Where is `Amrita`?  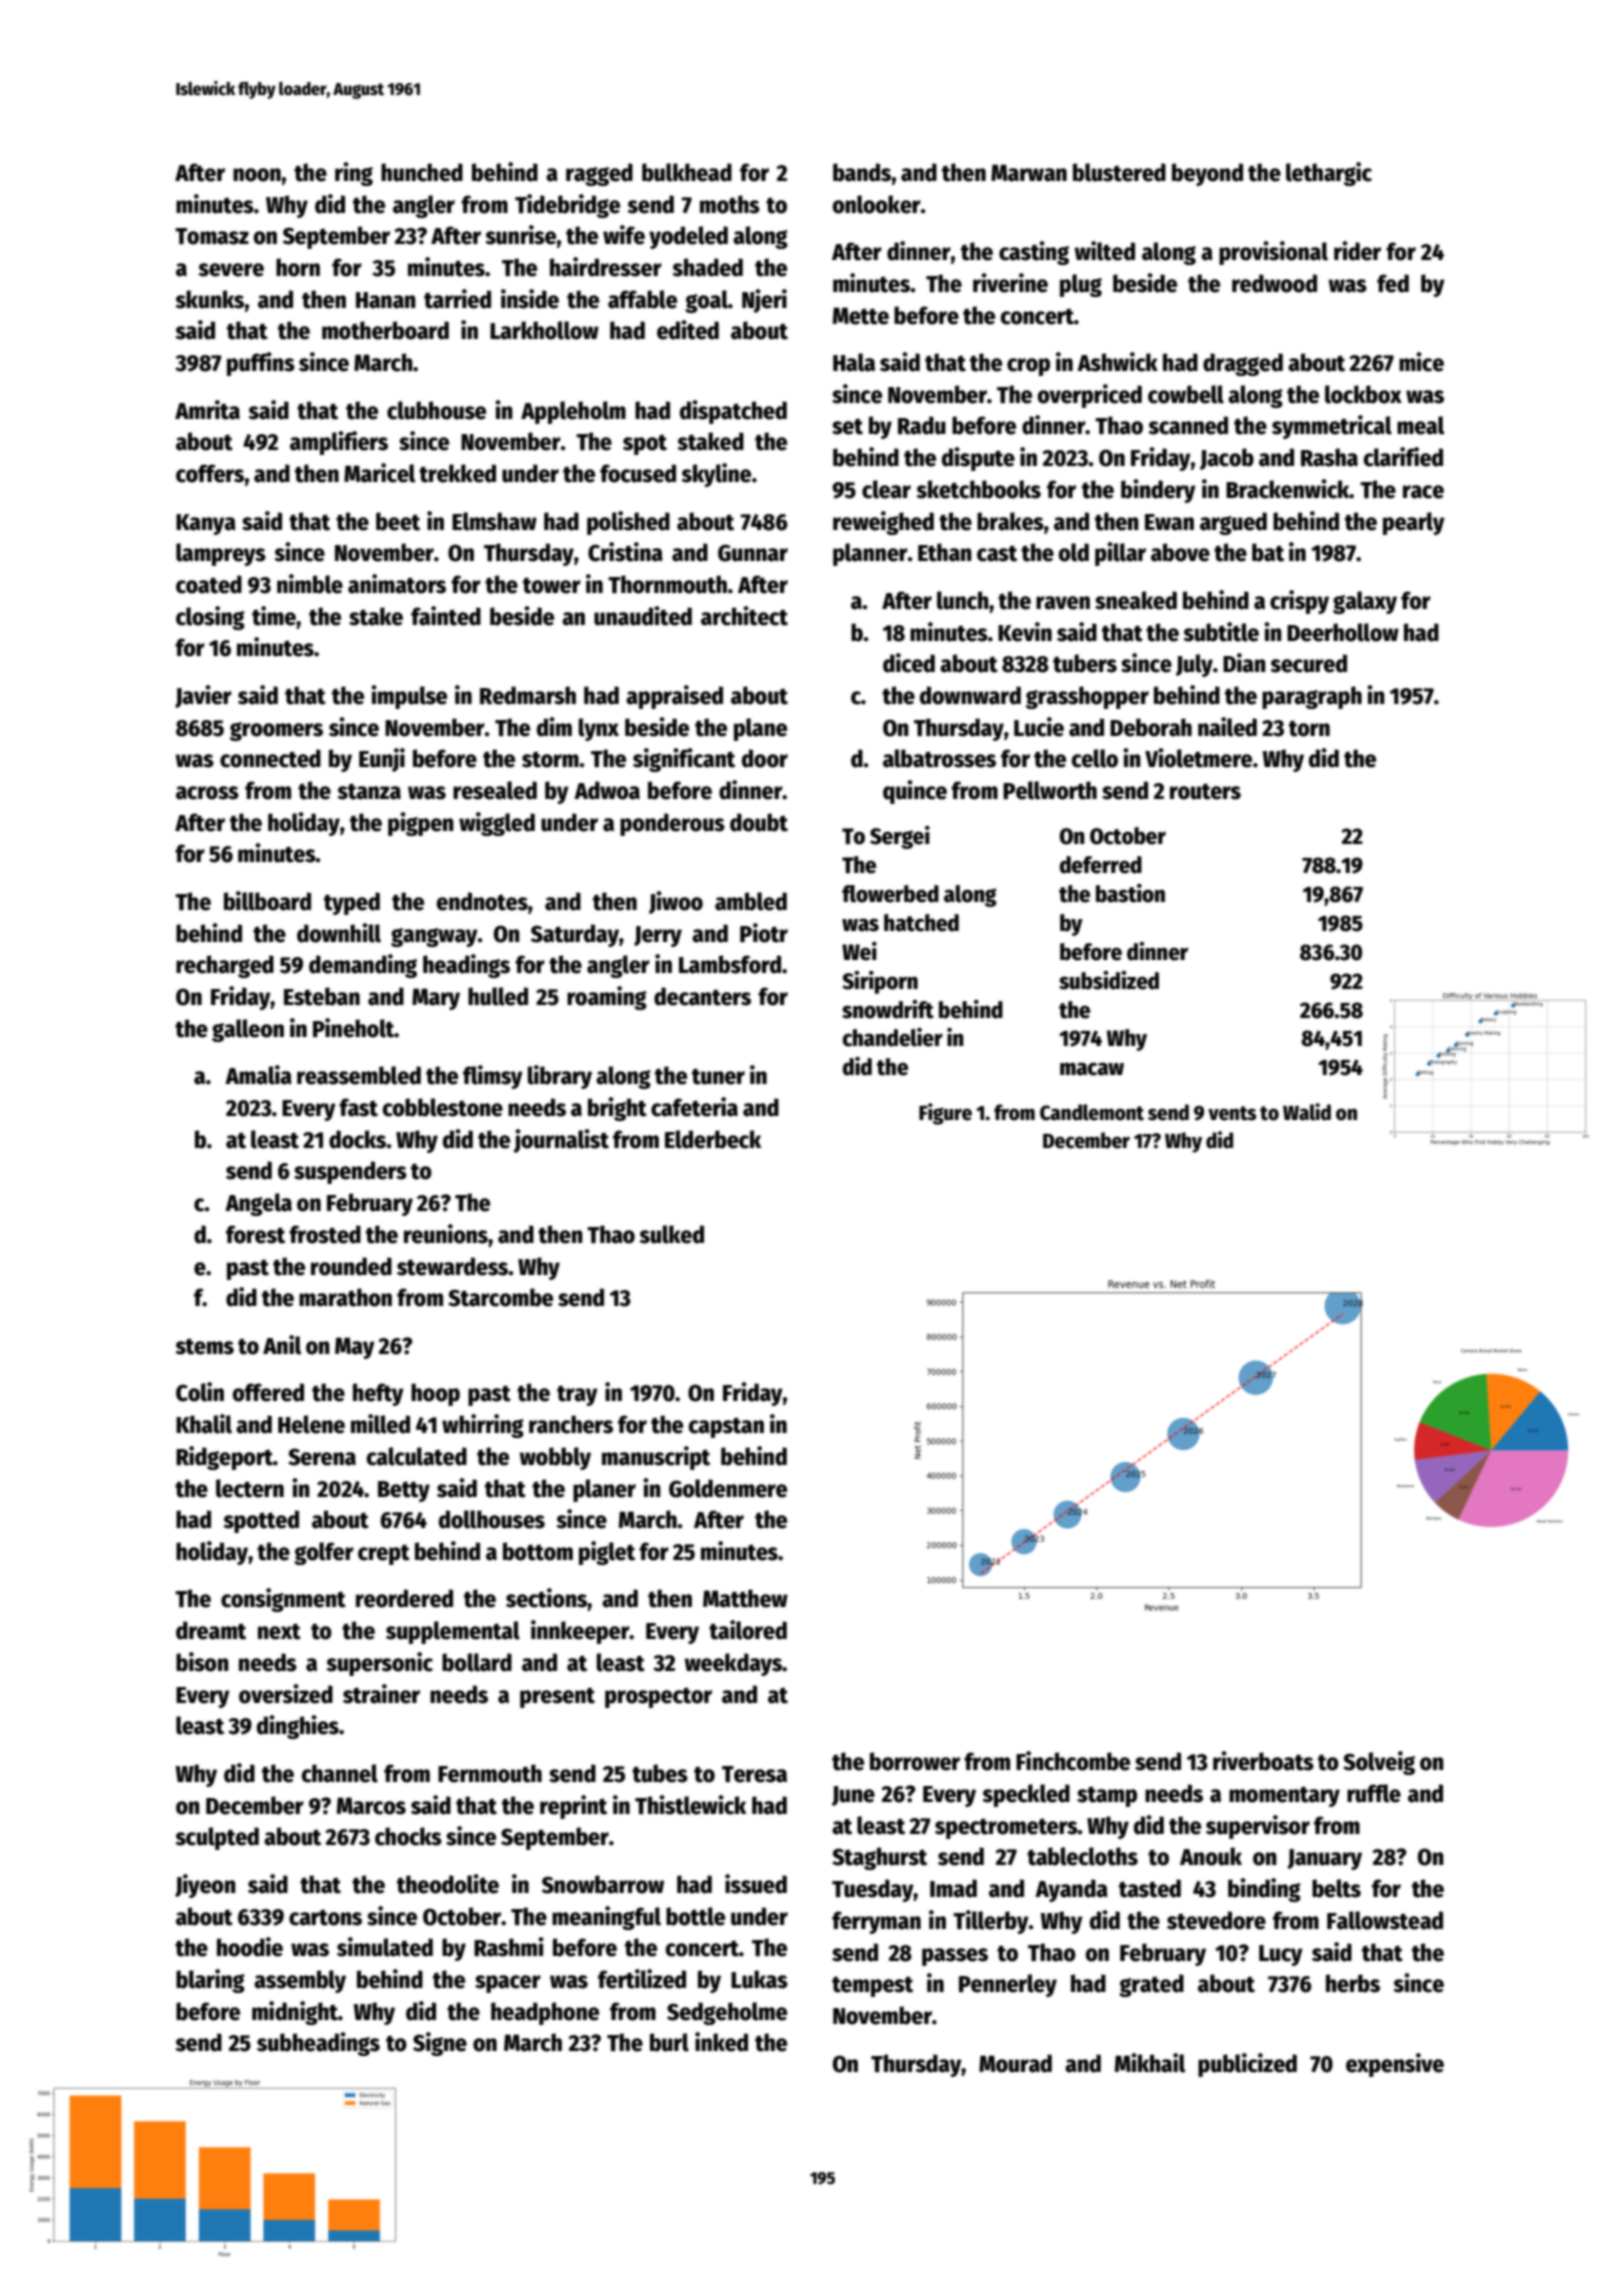
Amrita is located at coordinates (207, 410).
